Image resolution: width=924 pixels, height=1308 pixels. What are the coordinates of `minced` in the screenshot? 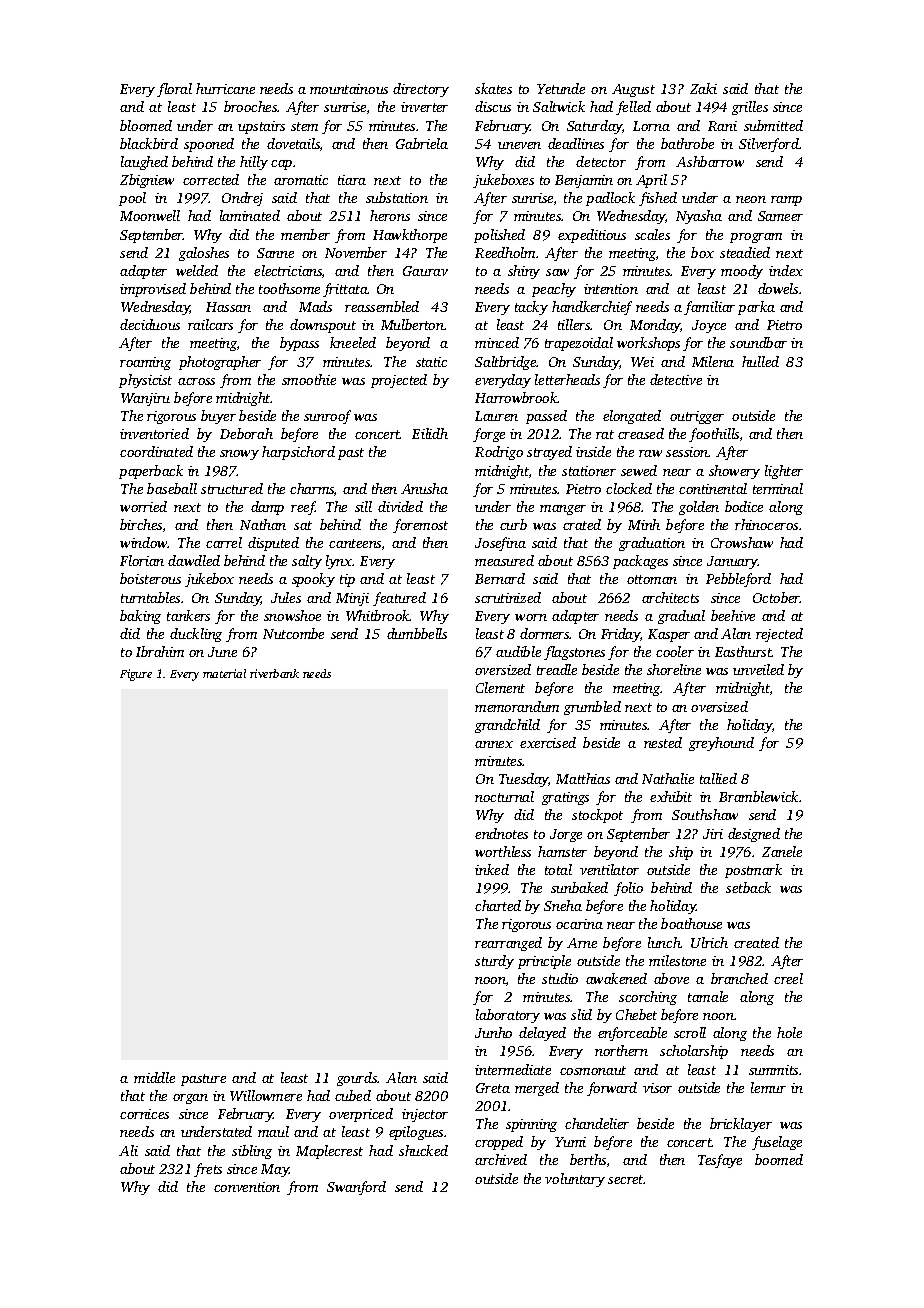 It's located at (497, 342).
